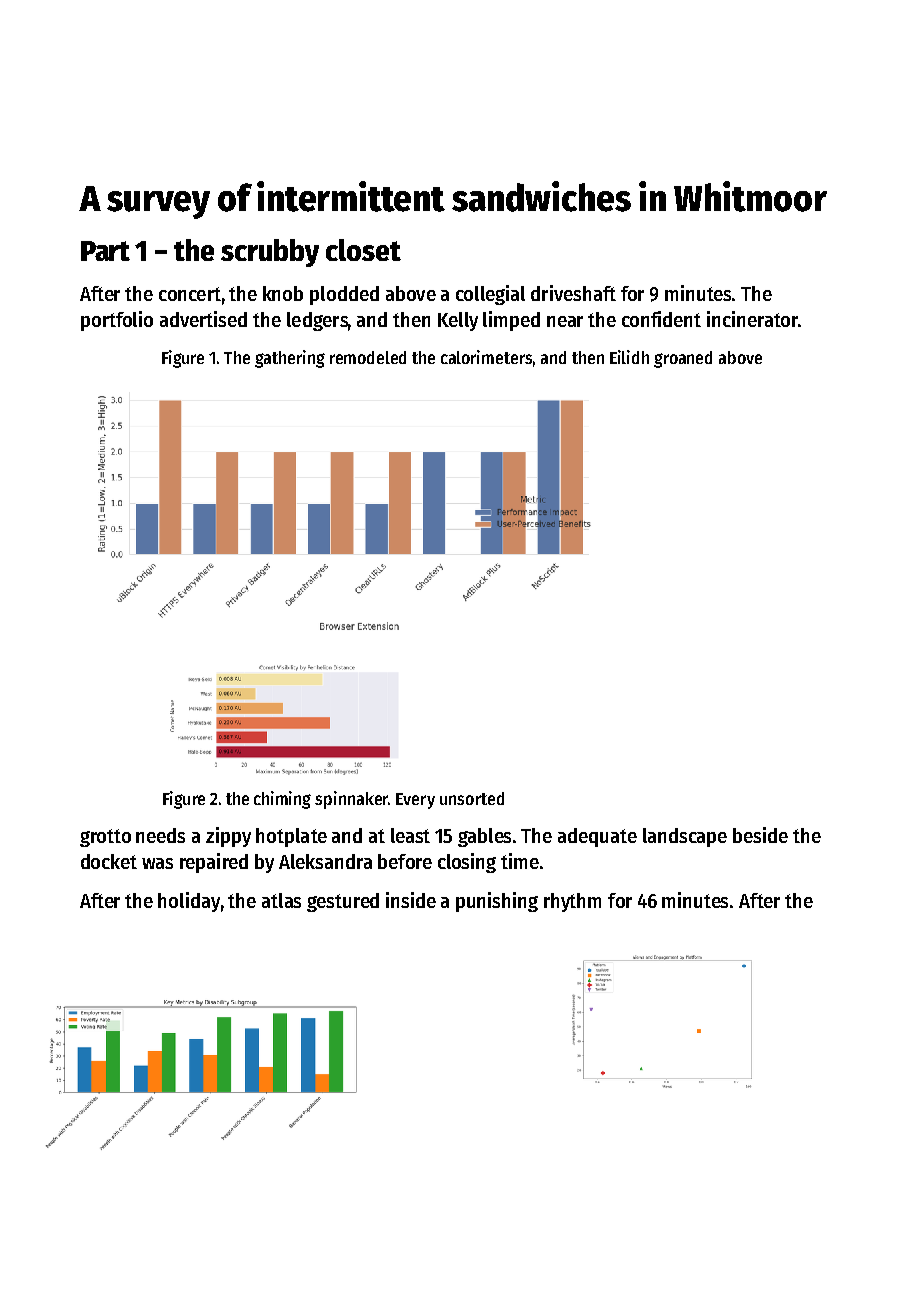  What do you see at coordinates (458, 321) in the document?
I see `Kelly` at bounding box center [458, 321].
